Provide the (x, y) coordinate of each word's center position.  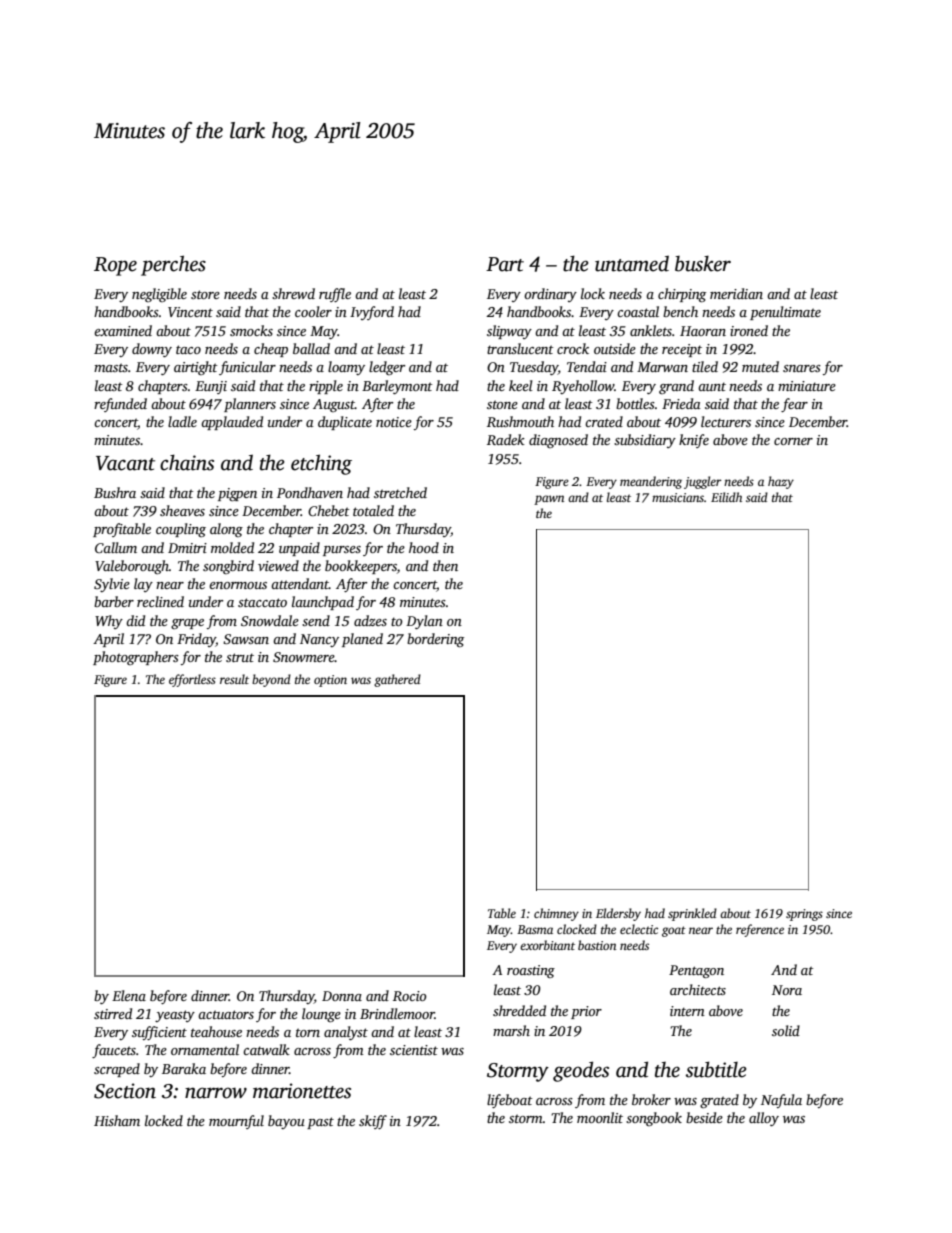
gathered (397, 680)
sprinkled (692, 914)
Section (125, 1091)
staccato (262, 602)
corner (793, 441)
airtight (196, 368)
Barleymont (397, 387)
